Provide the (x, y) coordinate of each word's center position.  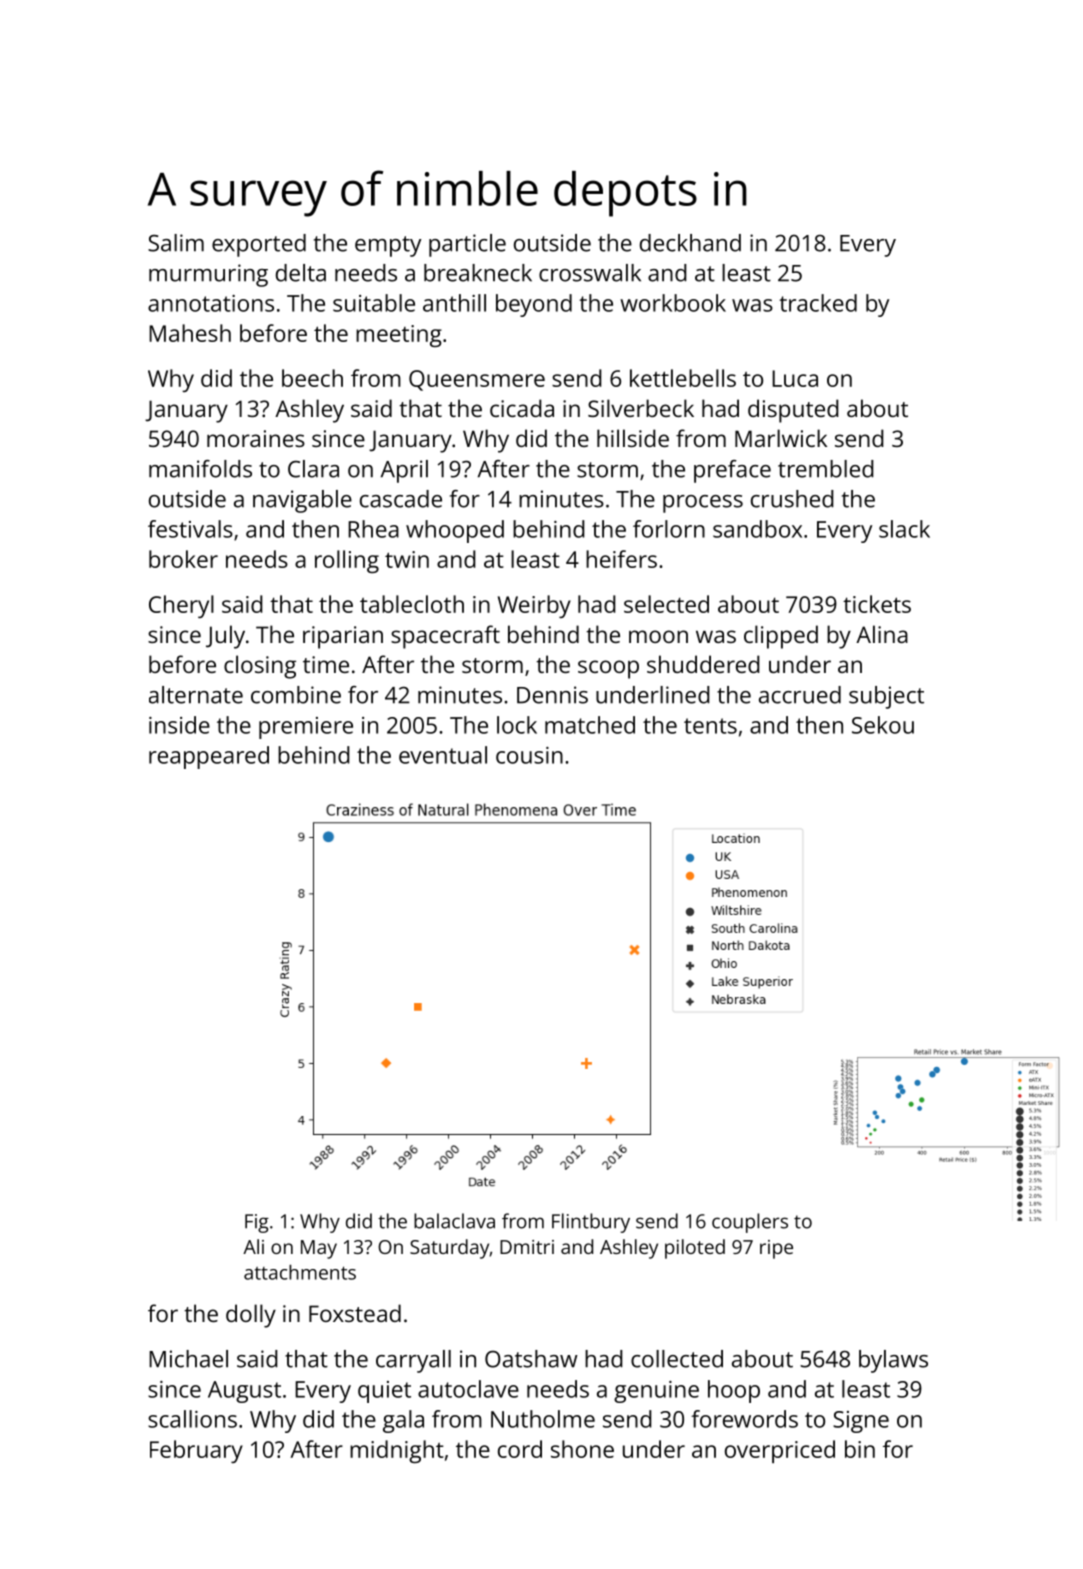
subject (886, 697)
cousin (529, 755)
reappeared (209, 757)
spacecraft (445, 637)
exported (259, 245)
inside (179, 725)
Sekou (883, 725)
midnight (397, 1451)
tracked (818, 303)
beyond (534, 305)
